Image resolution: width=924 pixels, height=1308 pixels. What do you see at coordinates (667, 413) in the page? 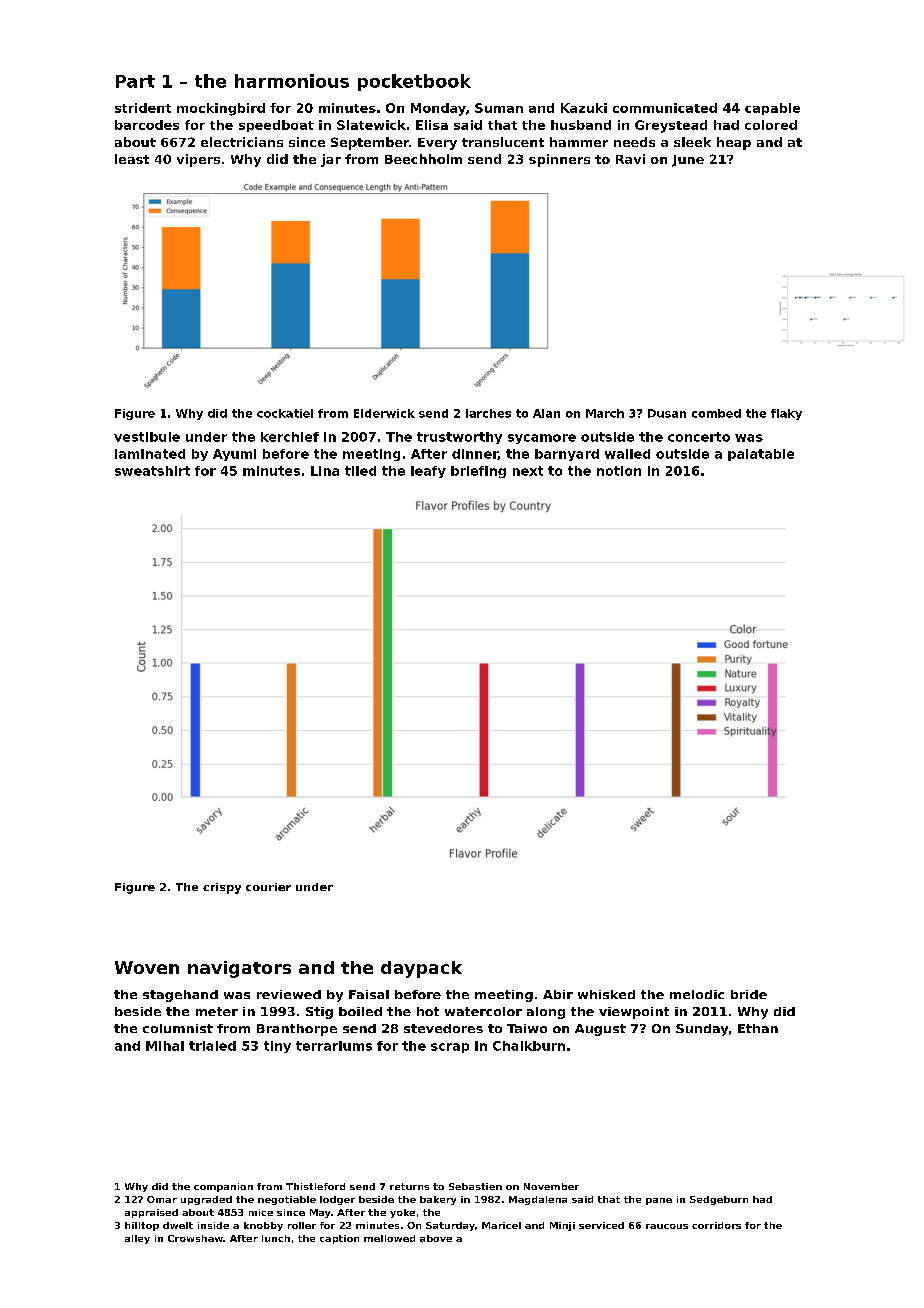
I see `Dusan` at bounding box center [667, 413].
